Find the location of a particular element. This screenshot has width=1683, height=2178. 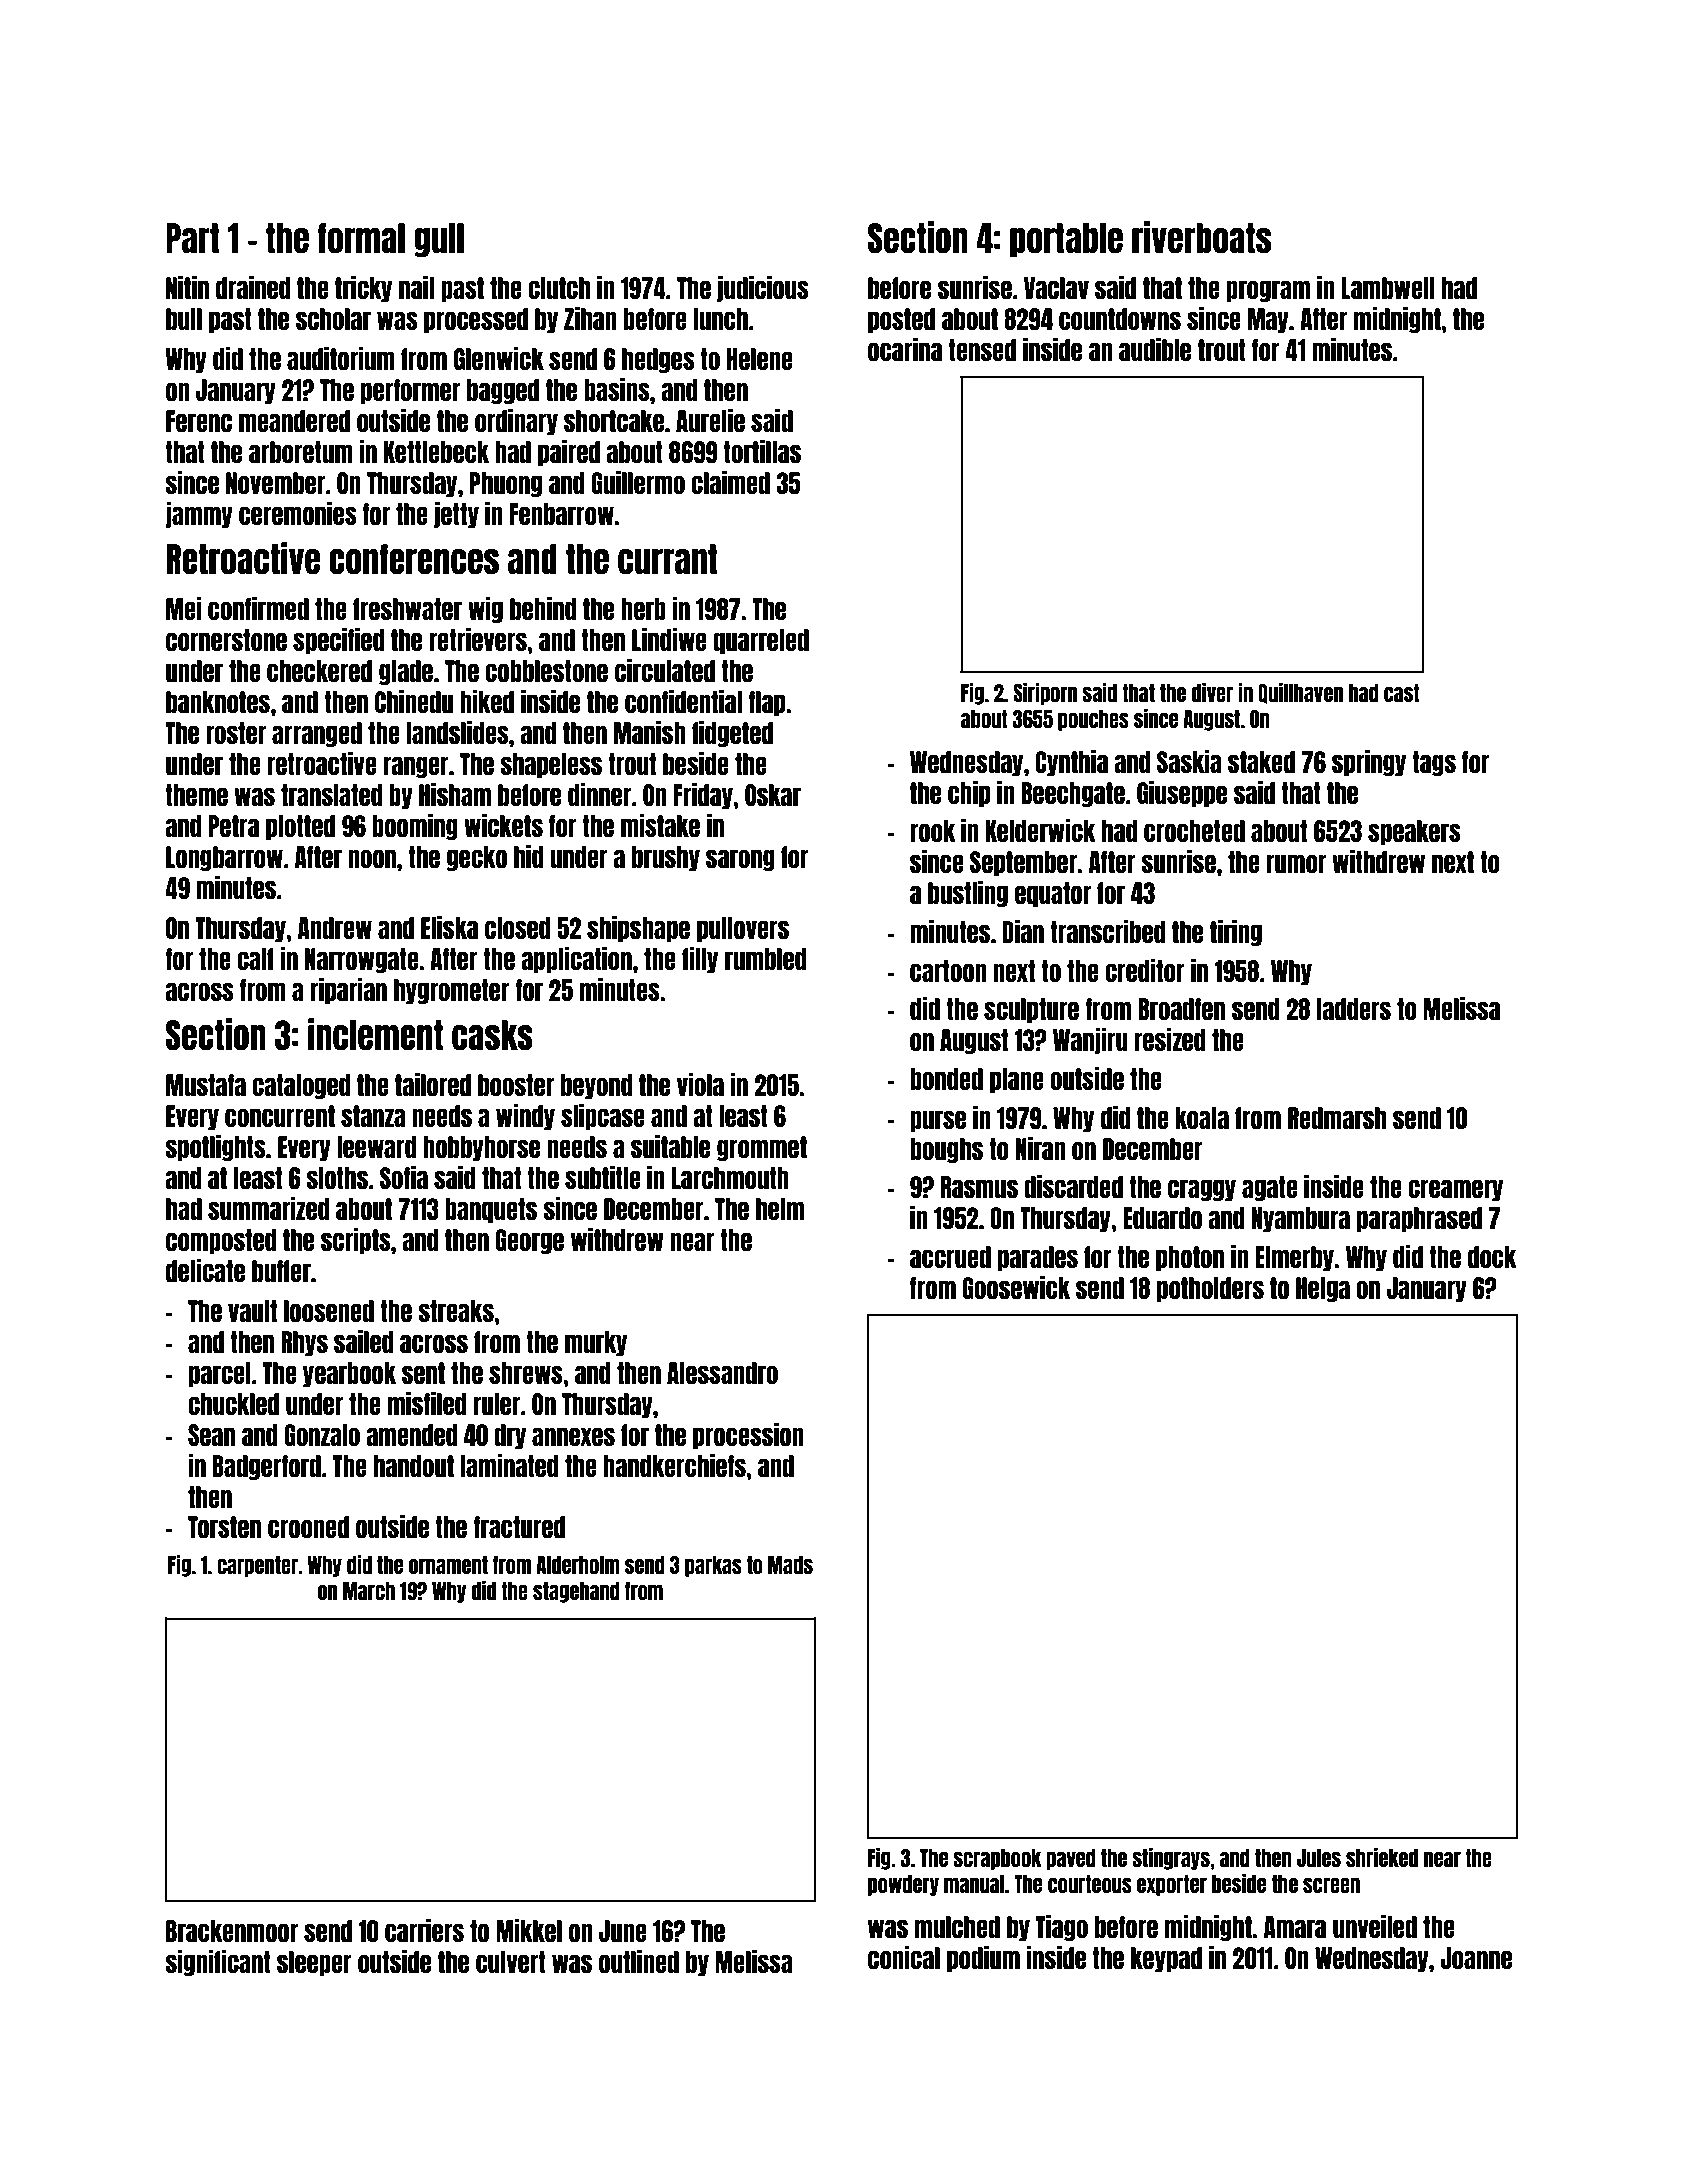

Vaclav is located at coordinates (1056, 288).
